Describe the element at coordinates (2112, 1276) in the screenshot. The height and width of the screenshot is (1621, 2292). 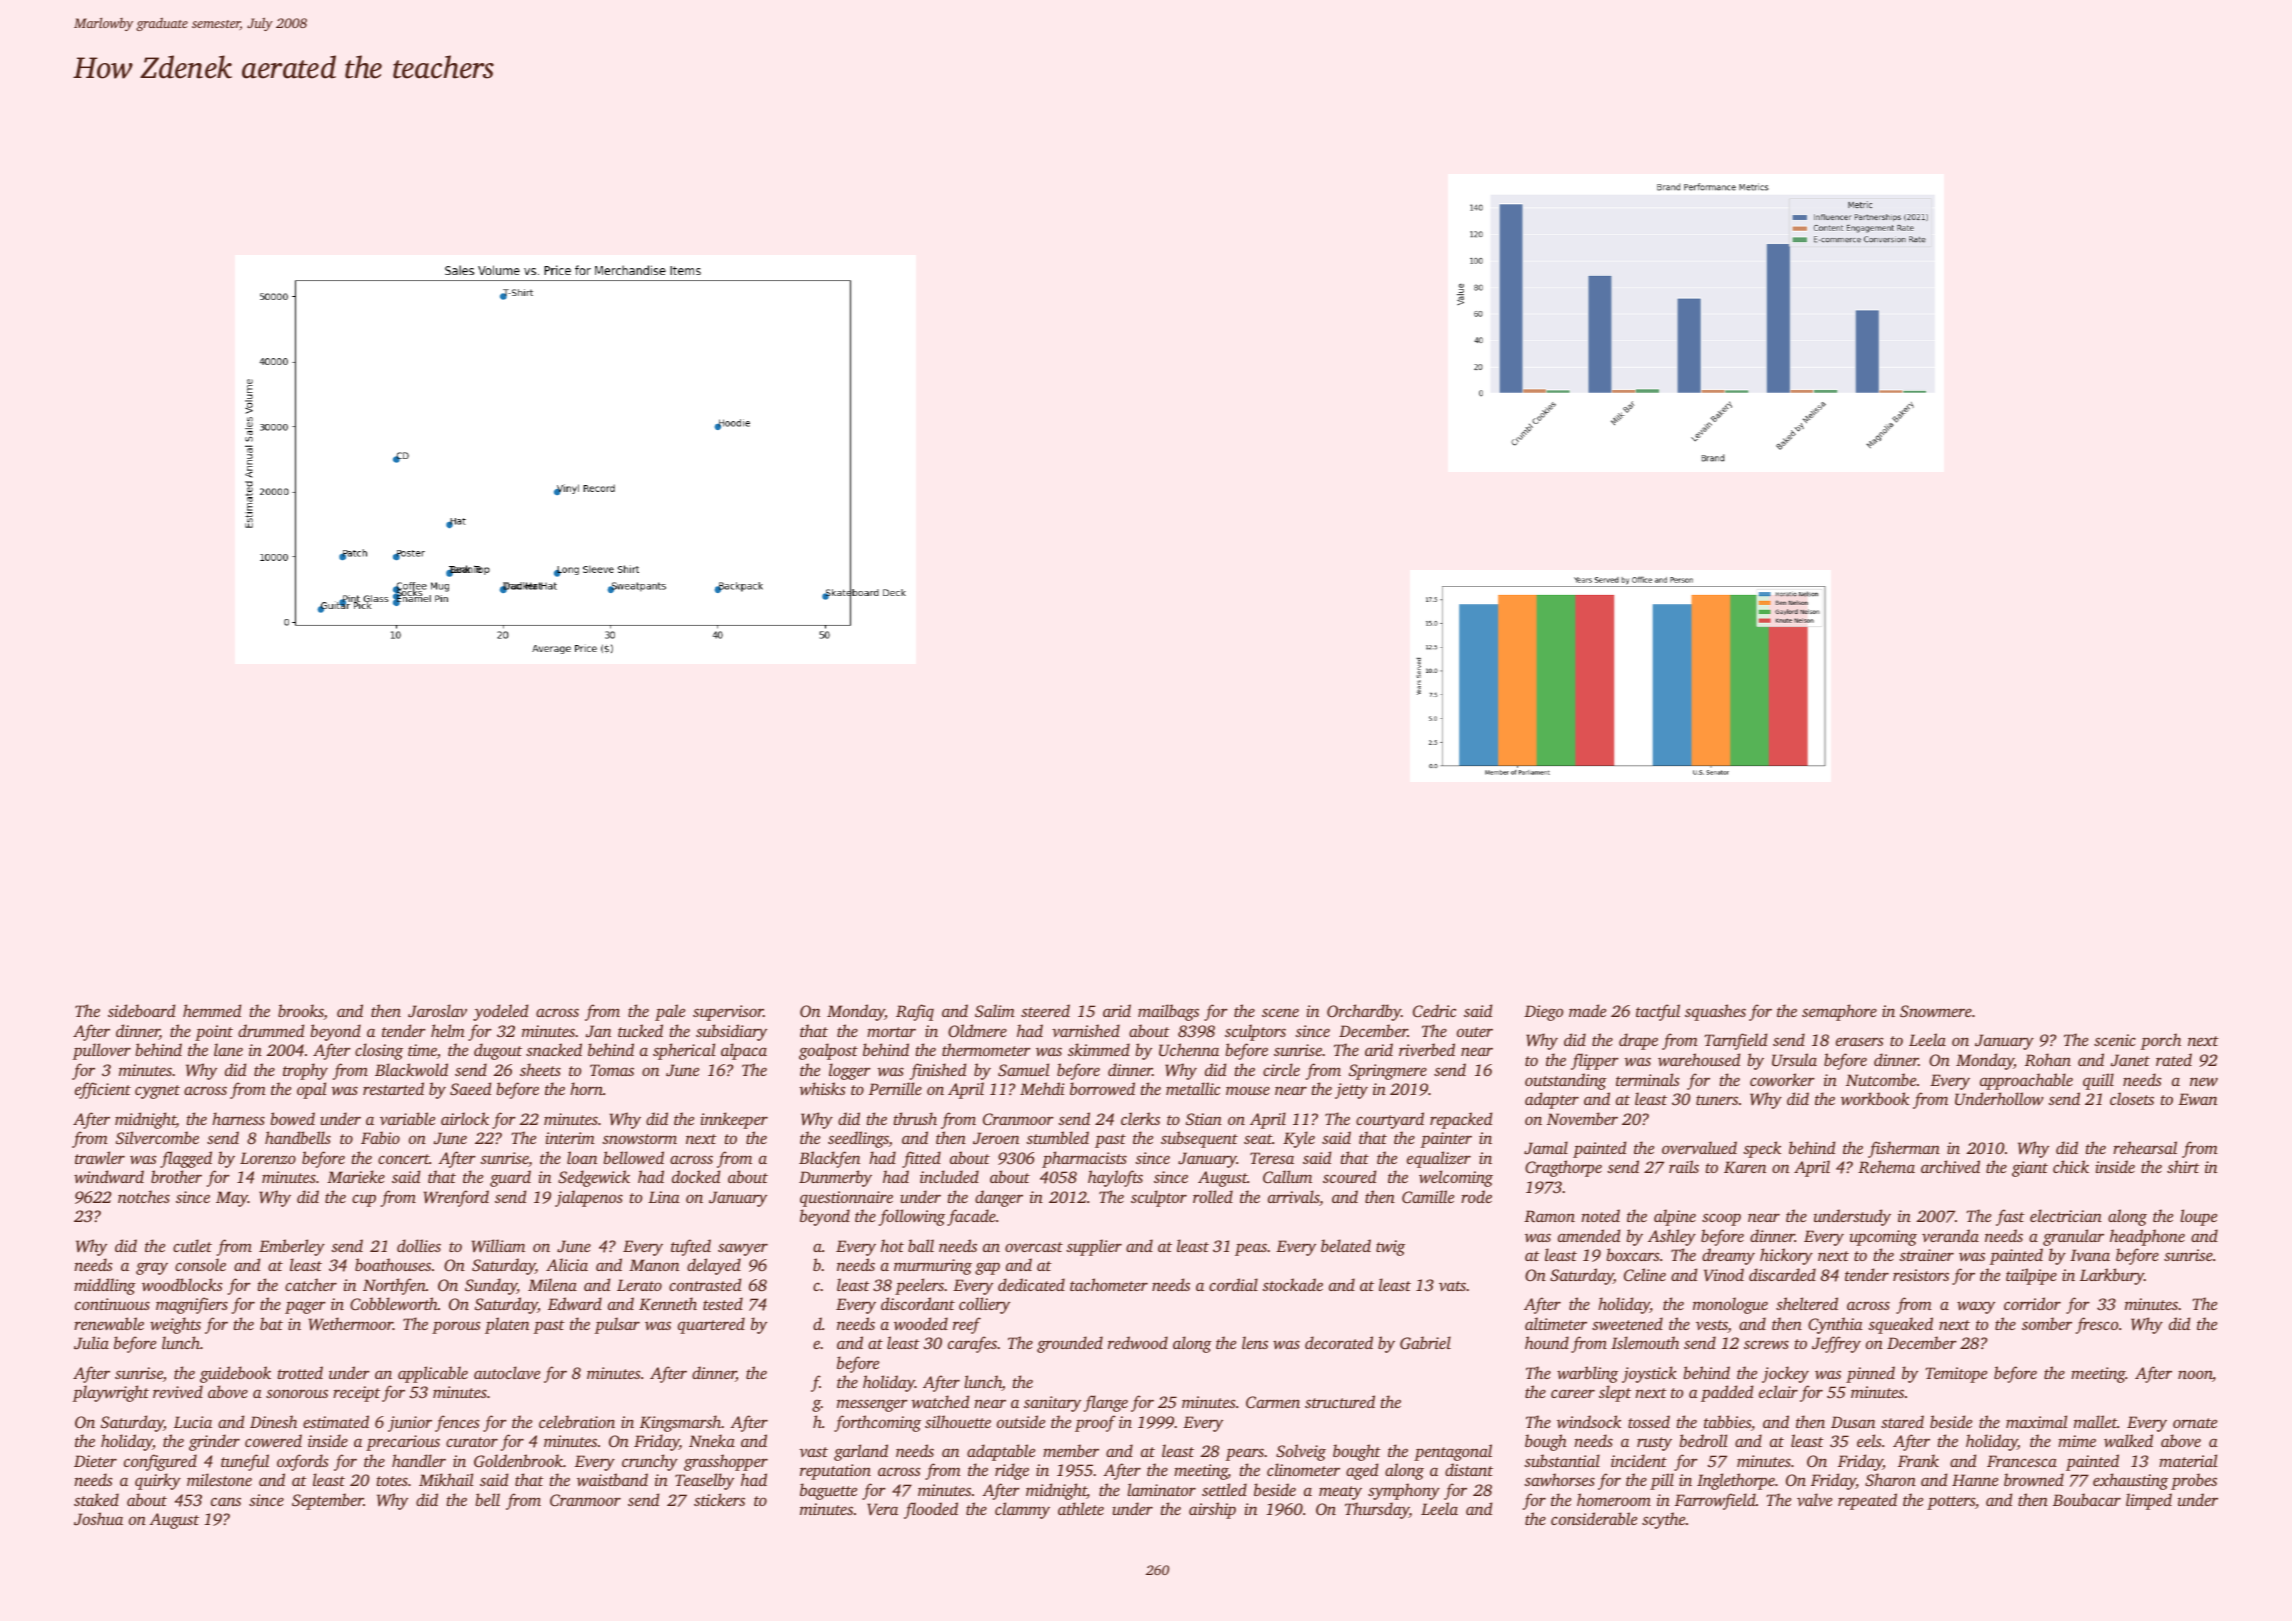
I see `Larkbury` at that location.
